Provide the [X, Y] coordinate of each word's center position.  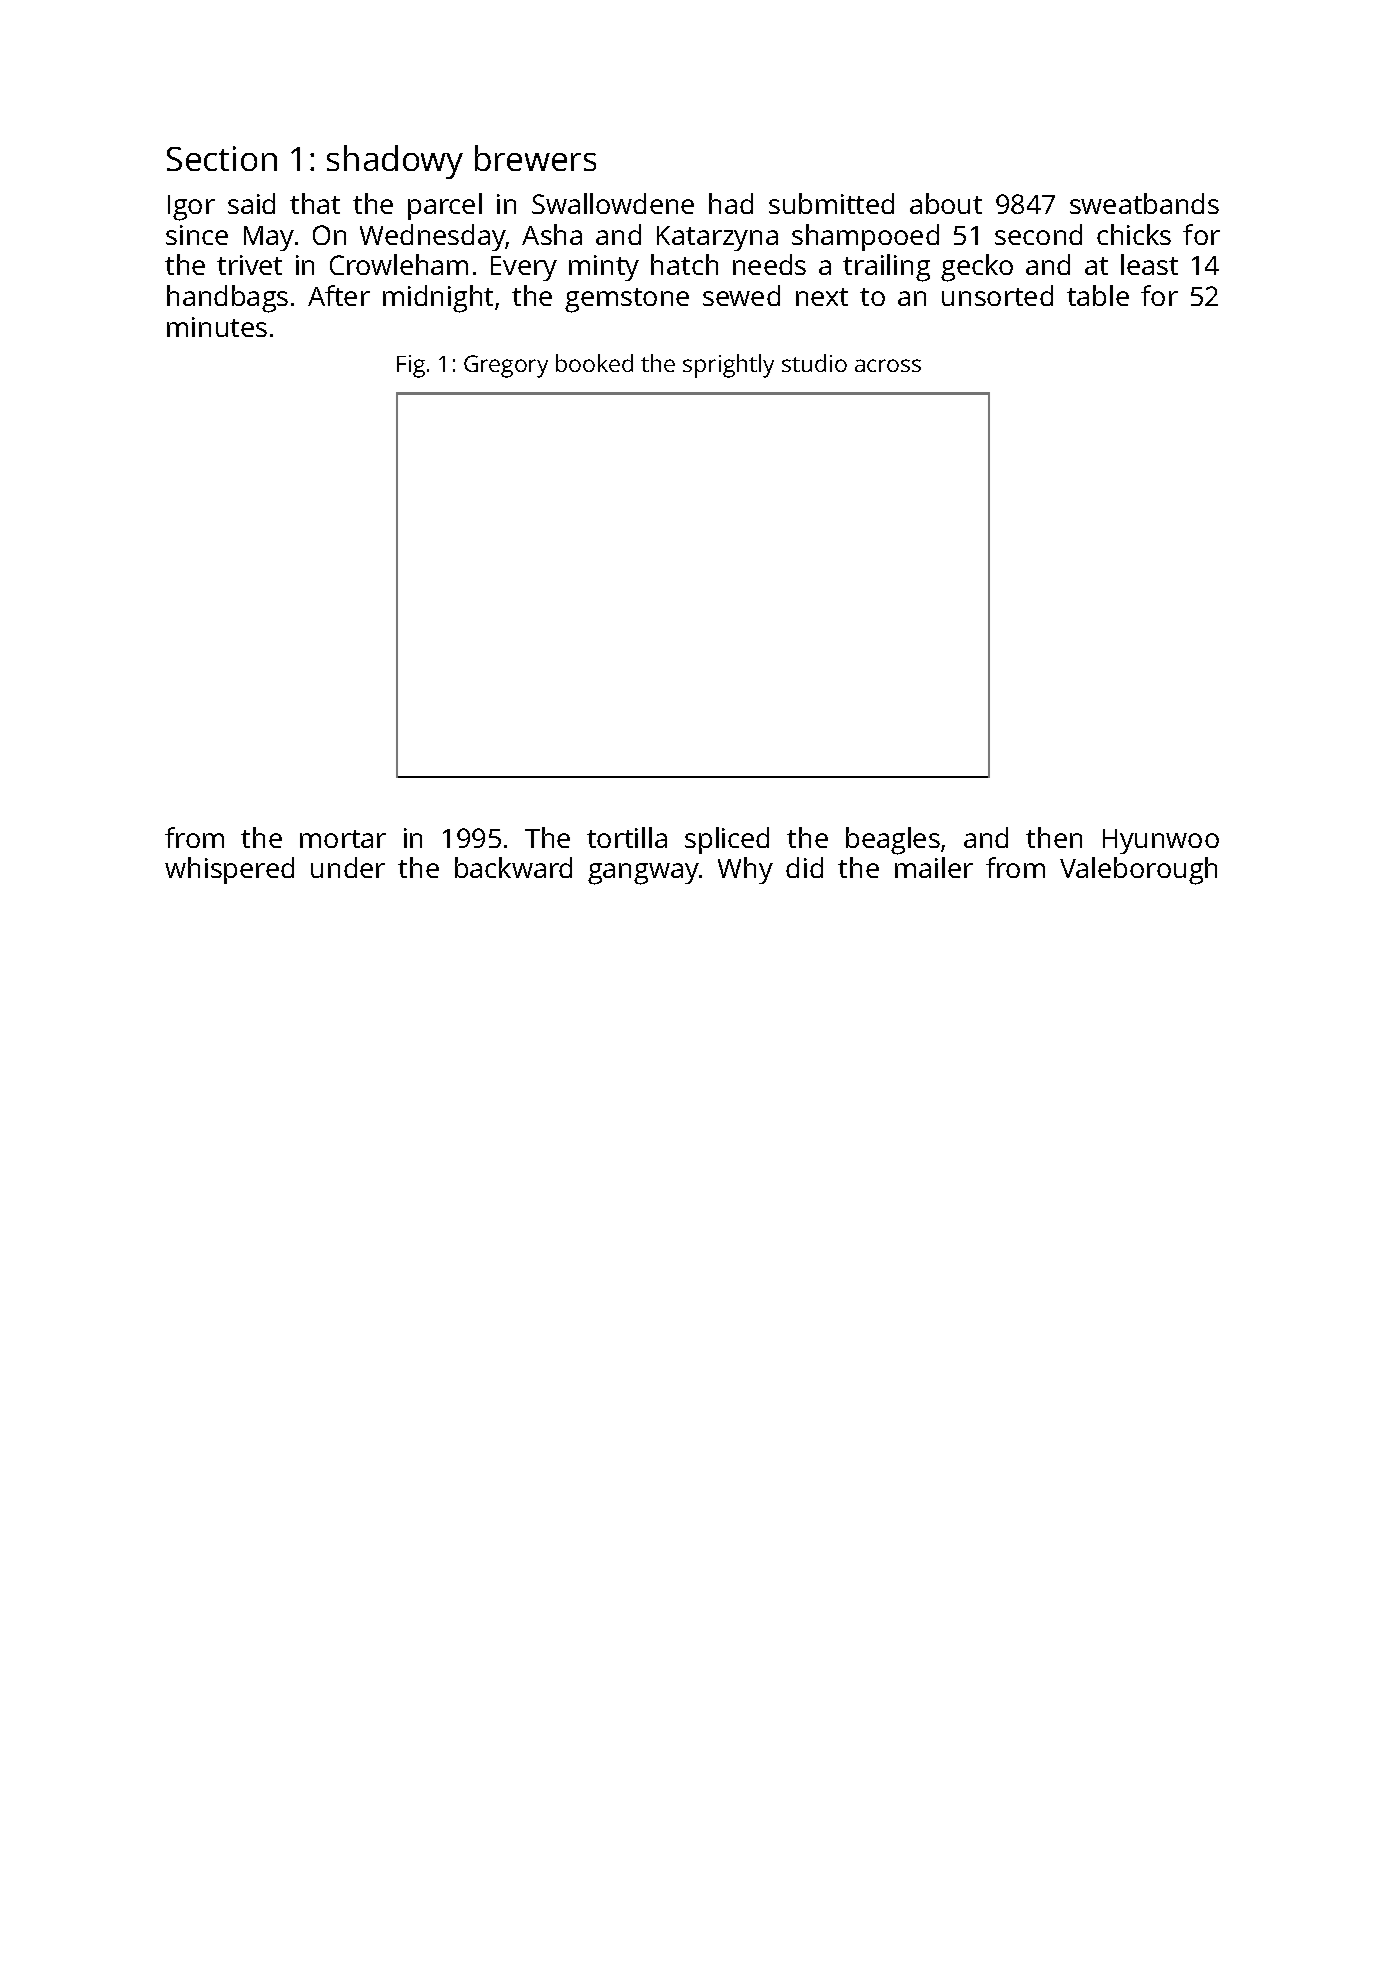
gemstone [627, 300]
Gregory [506, 366]
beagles [893, 841]
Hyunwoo [1161, 841]
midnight [438, 299]
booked [594, 363]
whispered [229, 870]
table [1098, 295]
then [1054, 837]
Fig [411, 366]
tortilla [627, 837]
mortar [343, 839]
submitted [831, 203]
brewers [535, 158]
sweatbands [1144, 203]
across [888, 365]
